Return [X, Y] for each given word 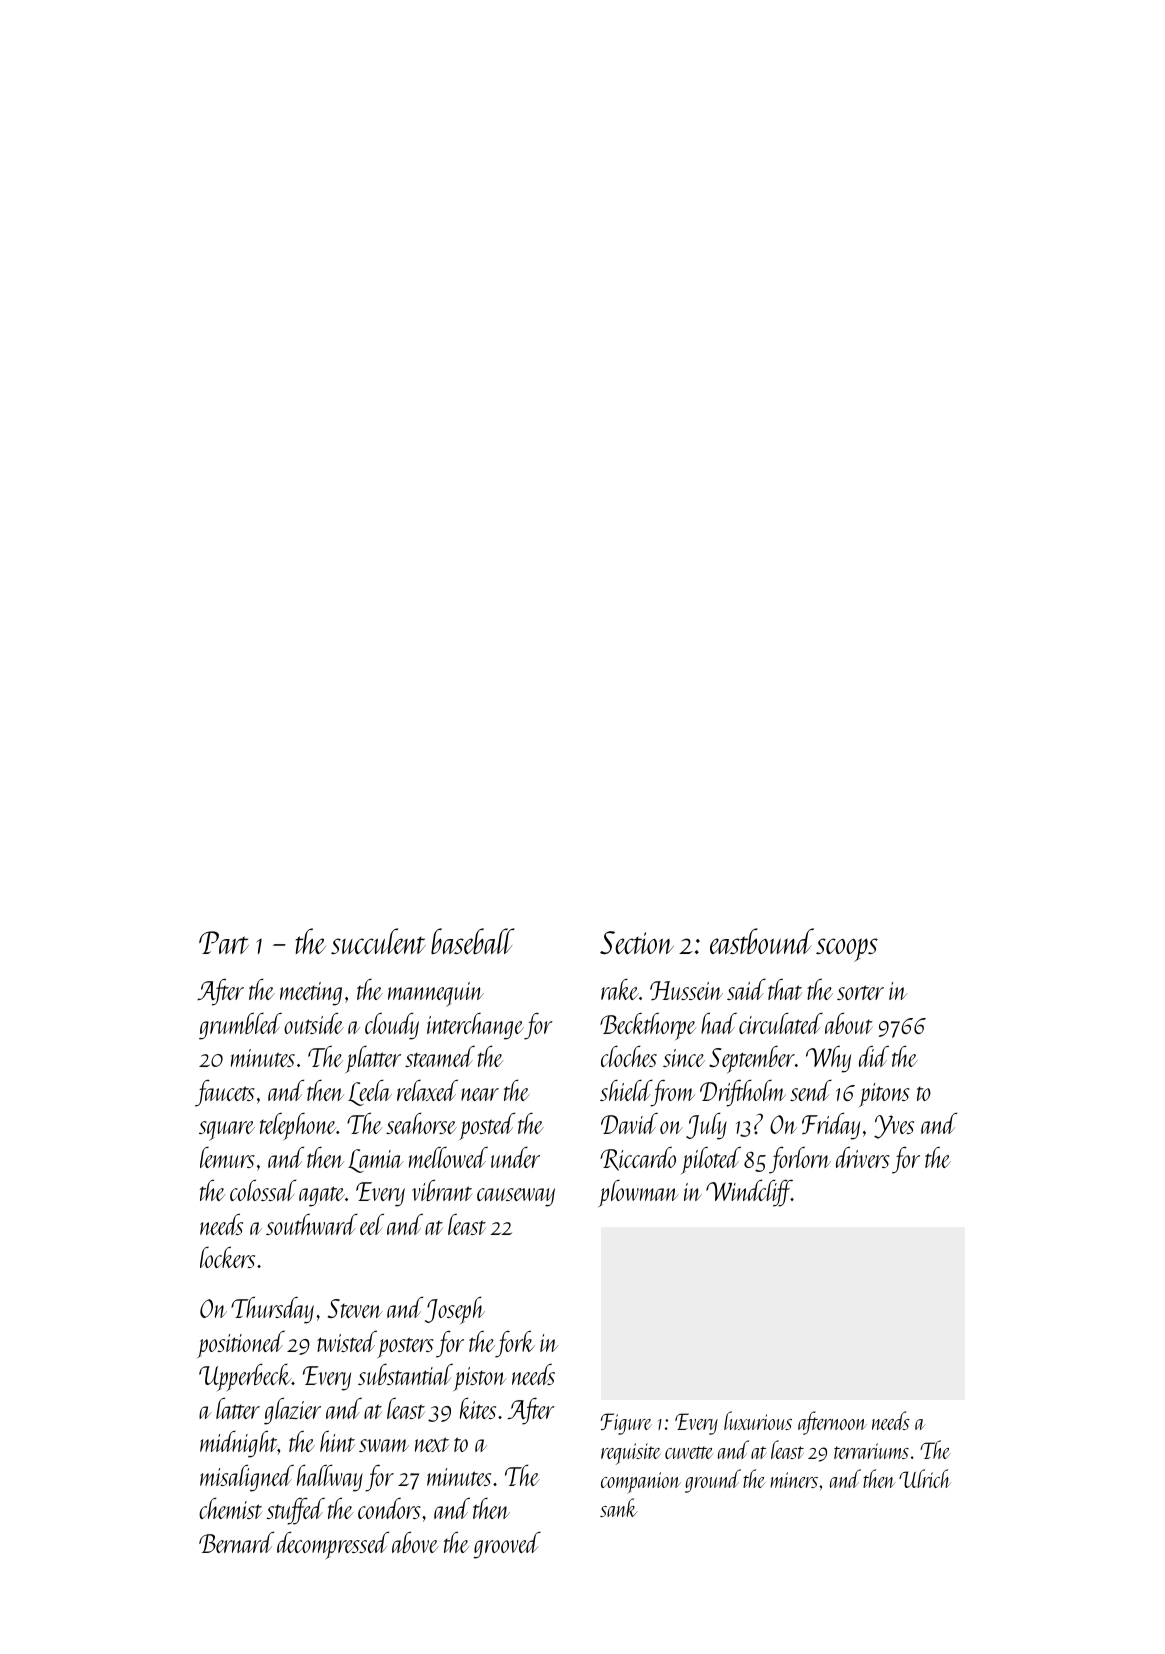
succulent [378, 941]
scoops [847, 950]
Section [637, 942]
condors [389, 1508]
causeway [516, 1197]
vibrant [442, 1190]
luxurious [758, 1420]
